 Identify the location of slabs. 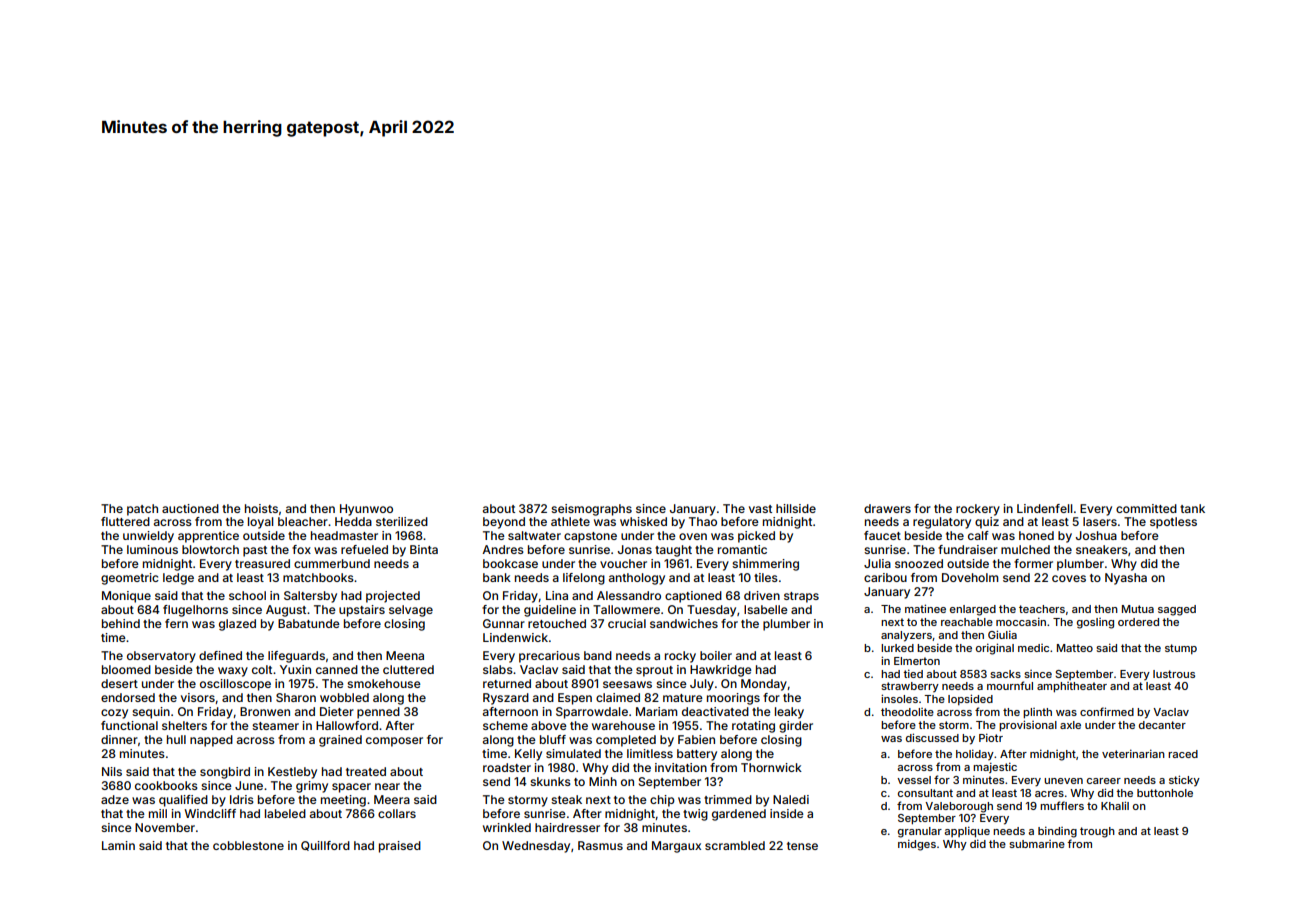
(498, 669).
